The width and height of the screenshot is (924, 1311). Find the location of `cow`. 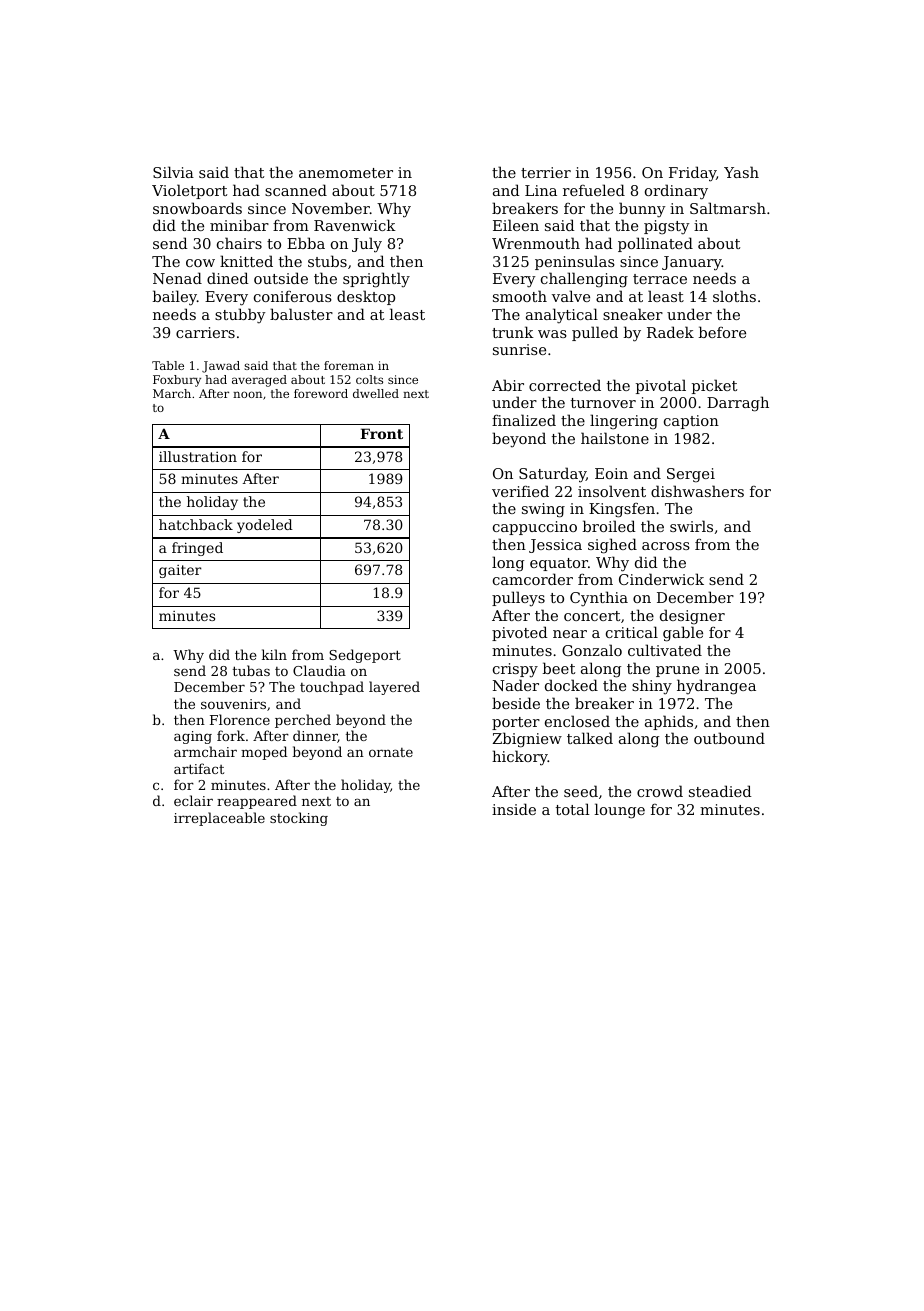

cow is located at coordinates (200, 263).
